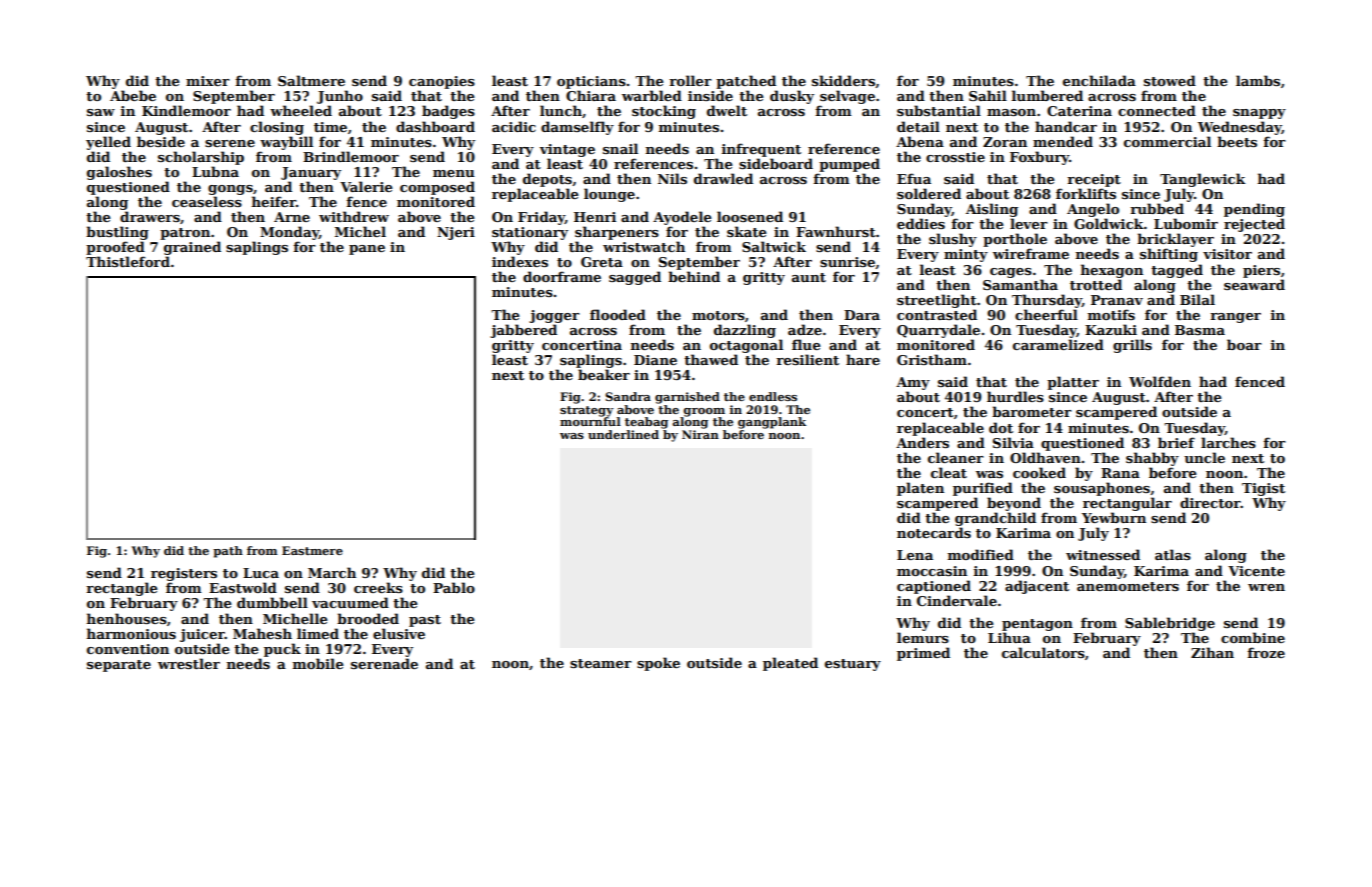 The width and height of the image is (1372, 887). I want to click on Zihan, so click(1212, 652).
